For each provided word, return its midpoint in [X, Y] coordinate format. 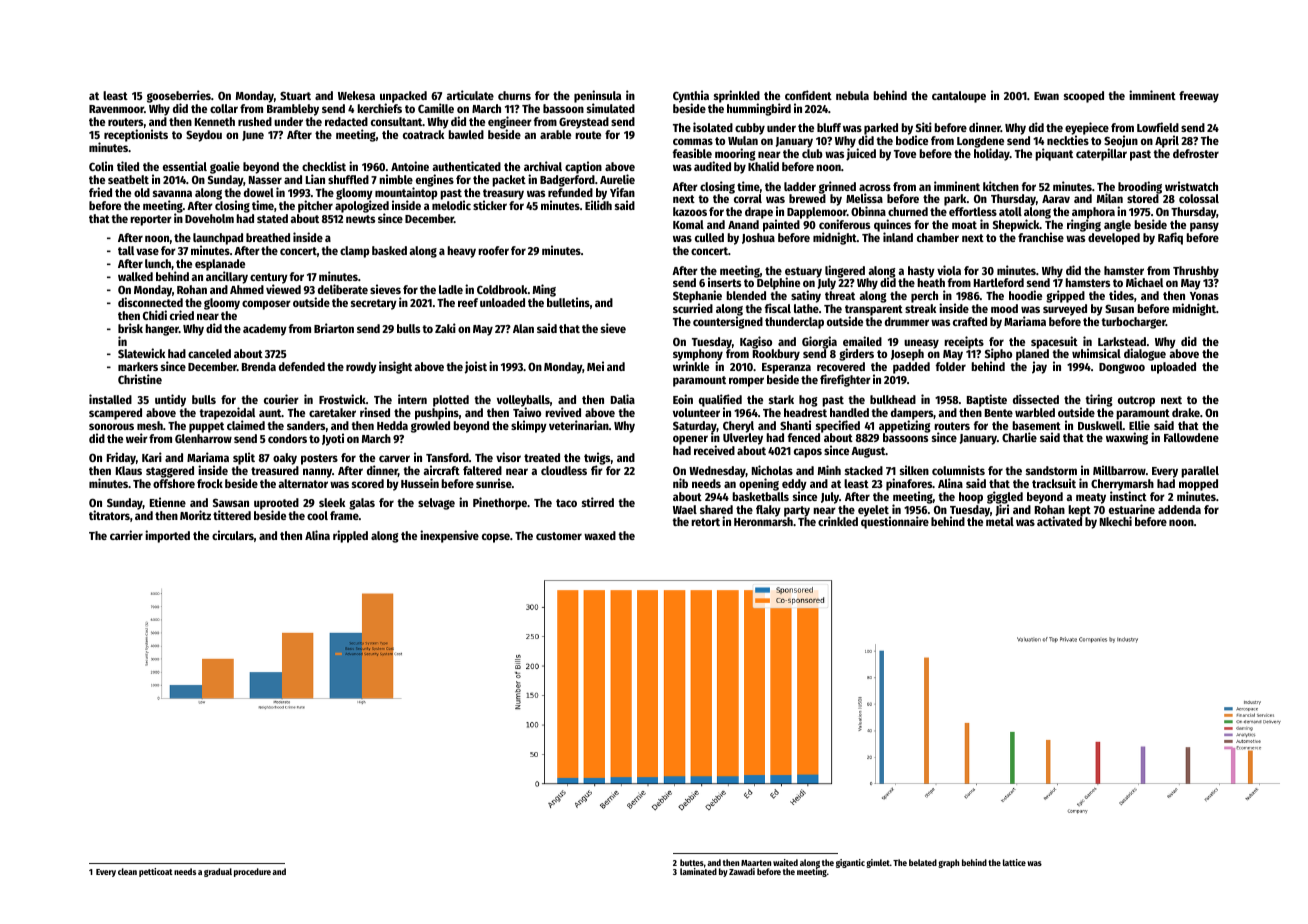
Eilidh [598, 205]
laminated [698, 871]
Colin [101, 166]
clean [127, 871]
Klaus [129, 470]
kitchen [1001, 186]
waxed [600, 535]
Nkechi [1116, 521]
